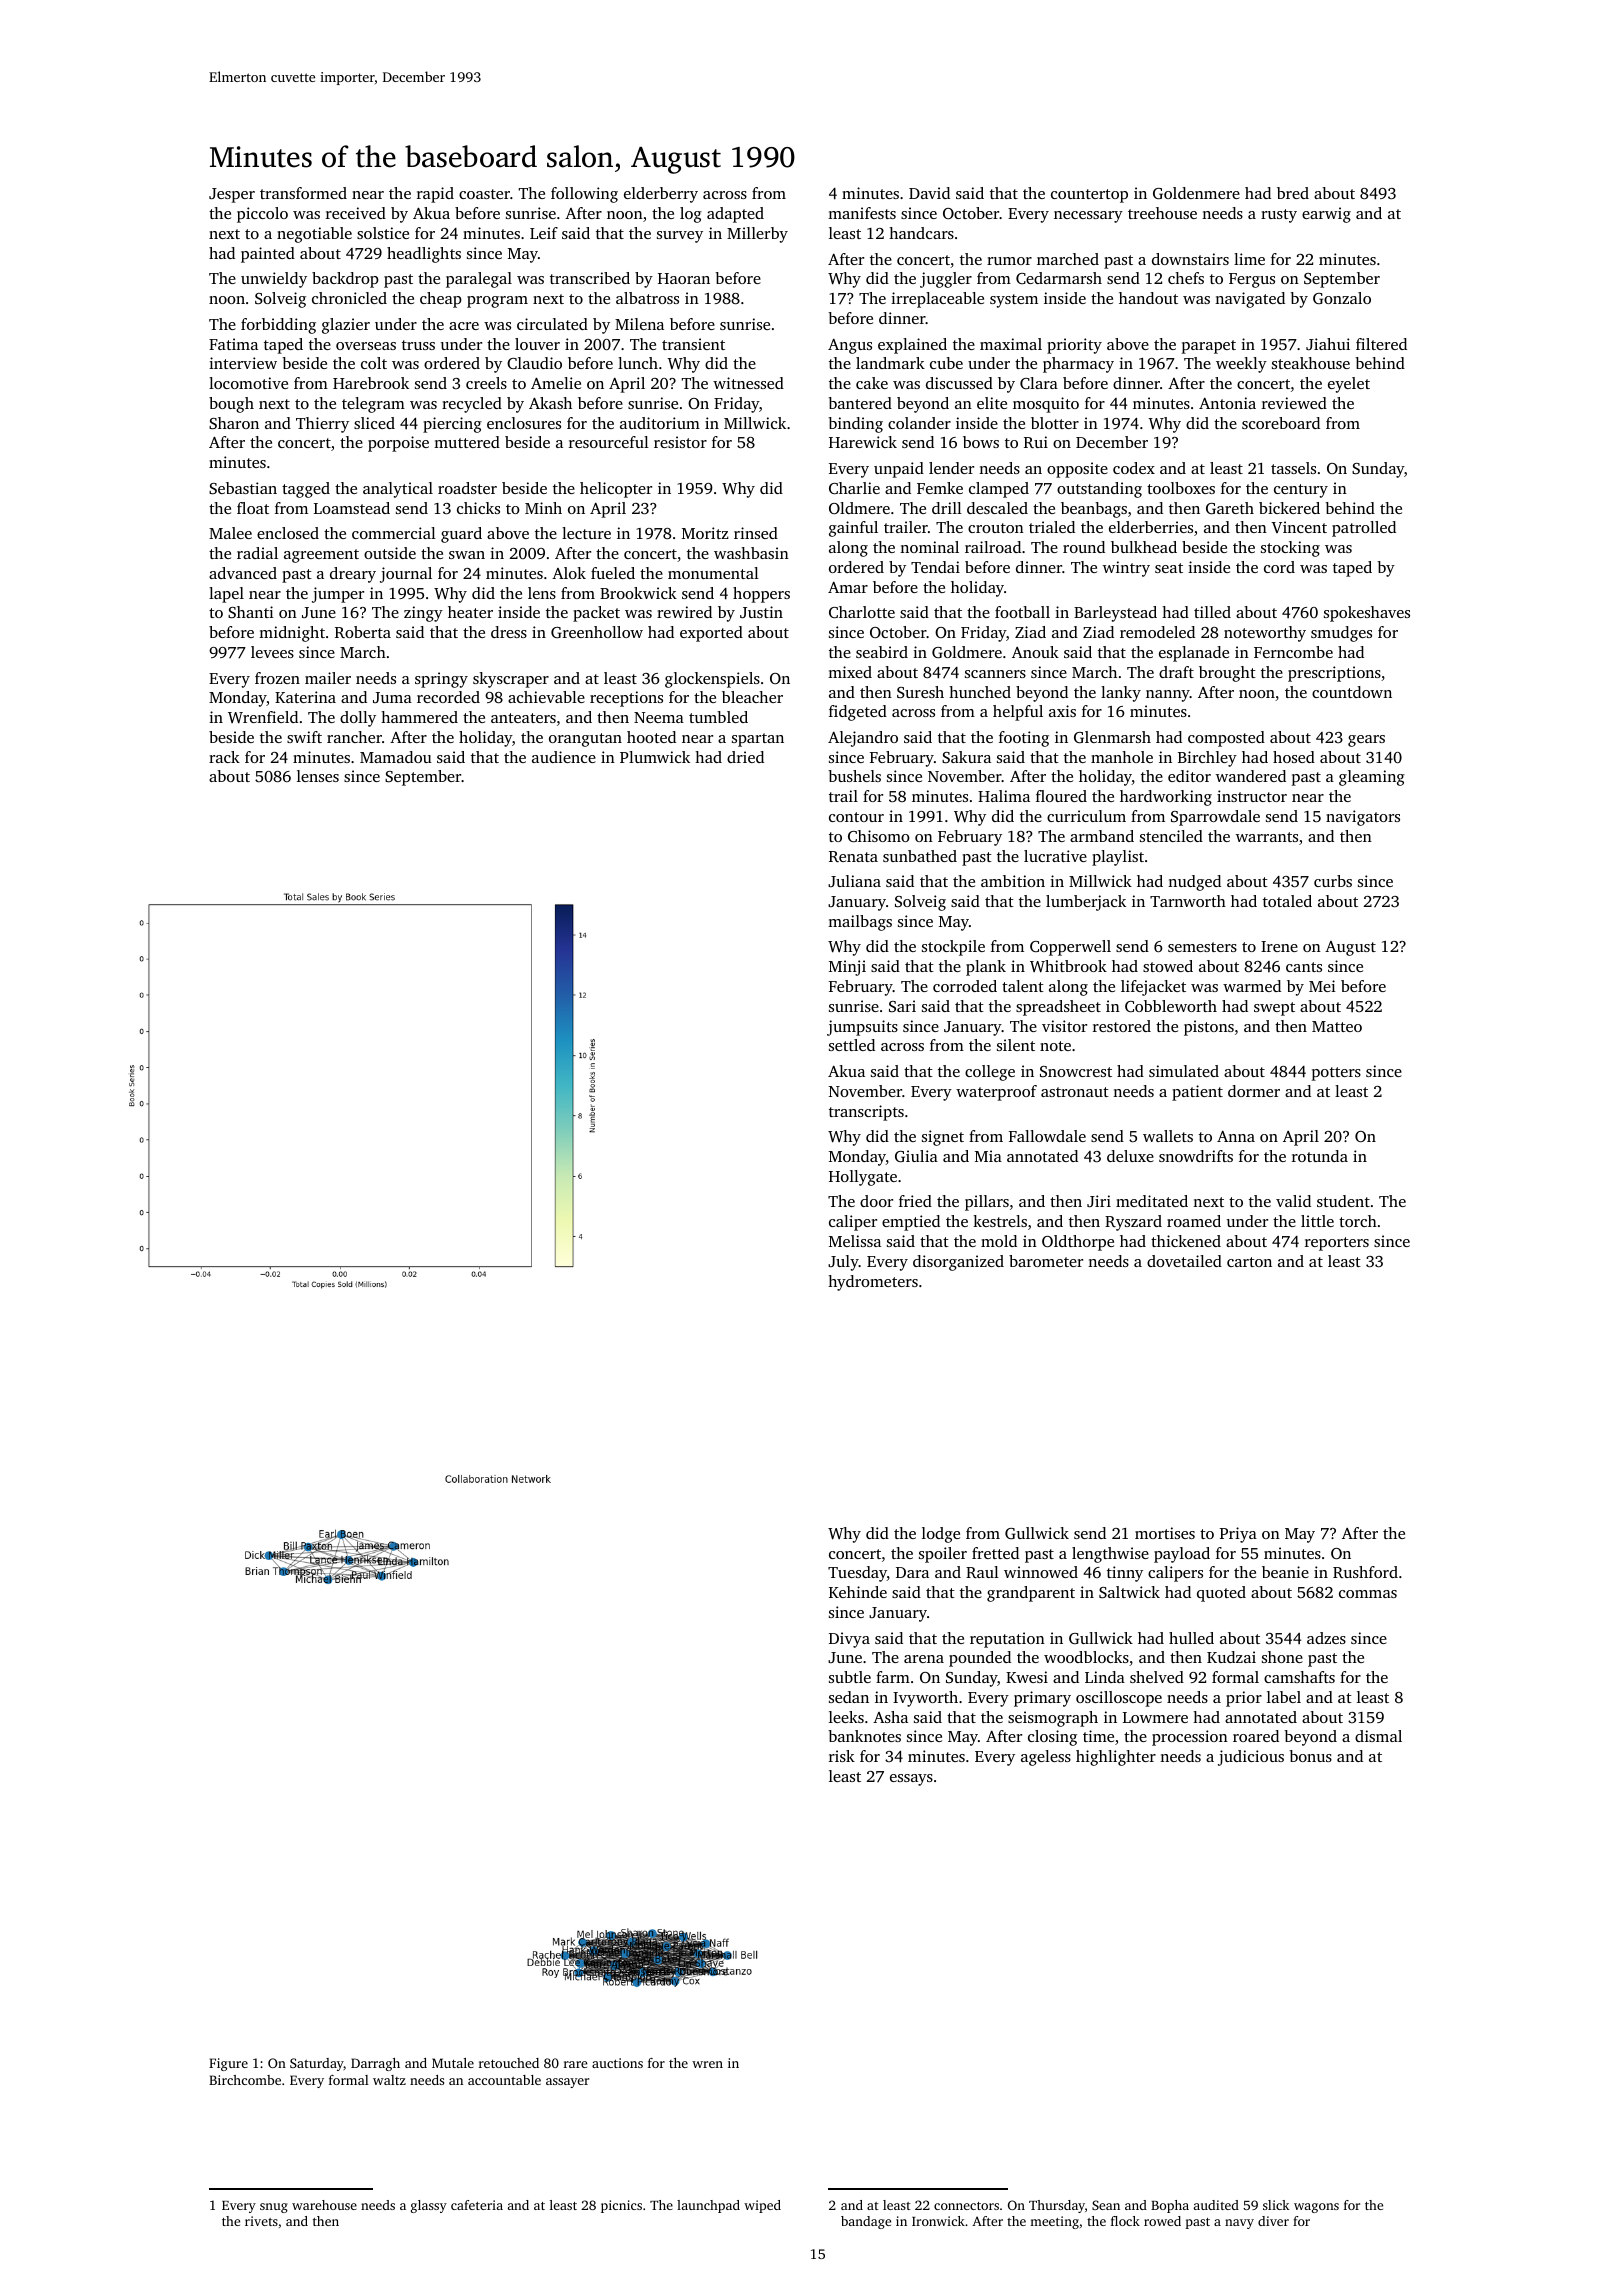  What do you see at coordinates (938, 2221) in the screenshot?
I see `Ironwick` at bounding box center [938, 2221].
